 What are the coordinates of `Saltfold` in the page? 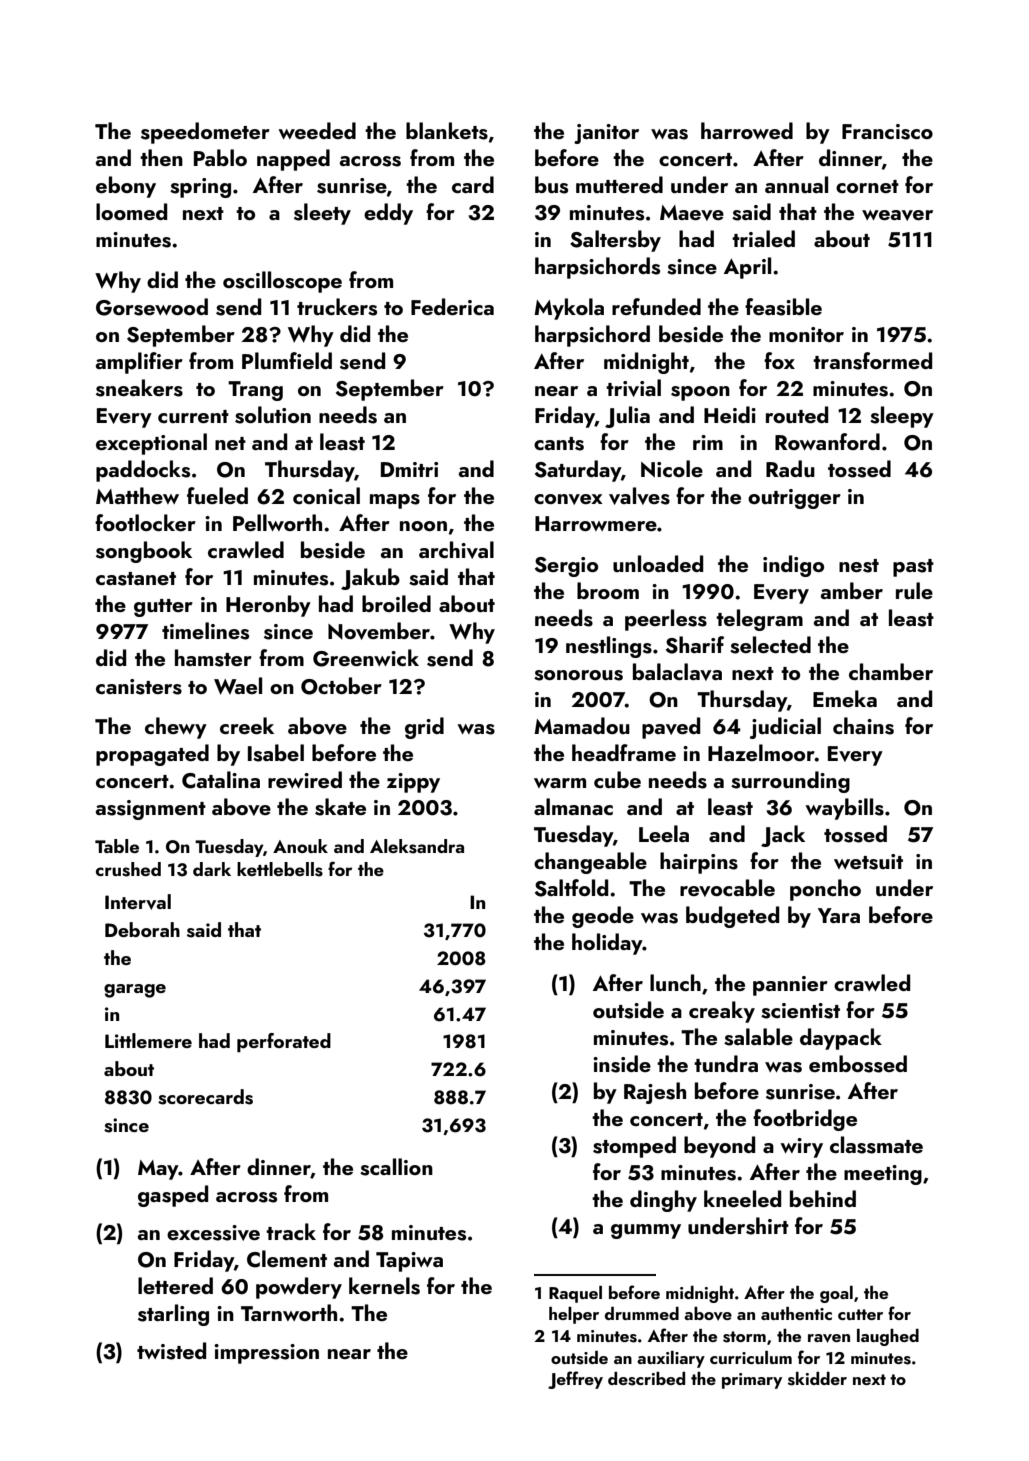 It's located at (571, 888).
